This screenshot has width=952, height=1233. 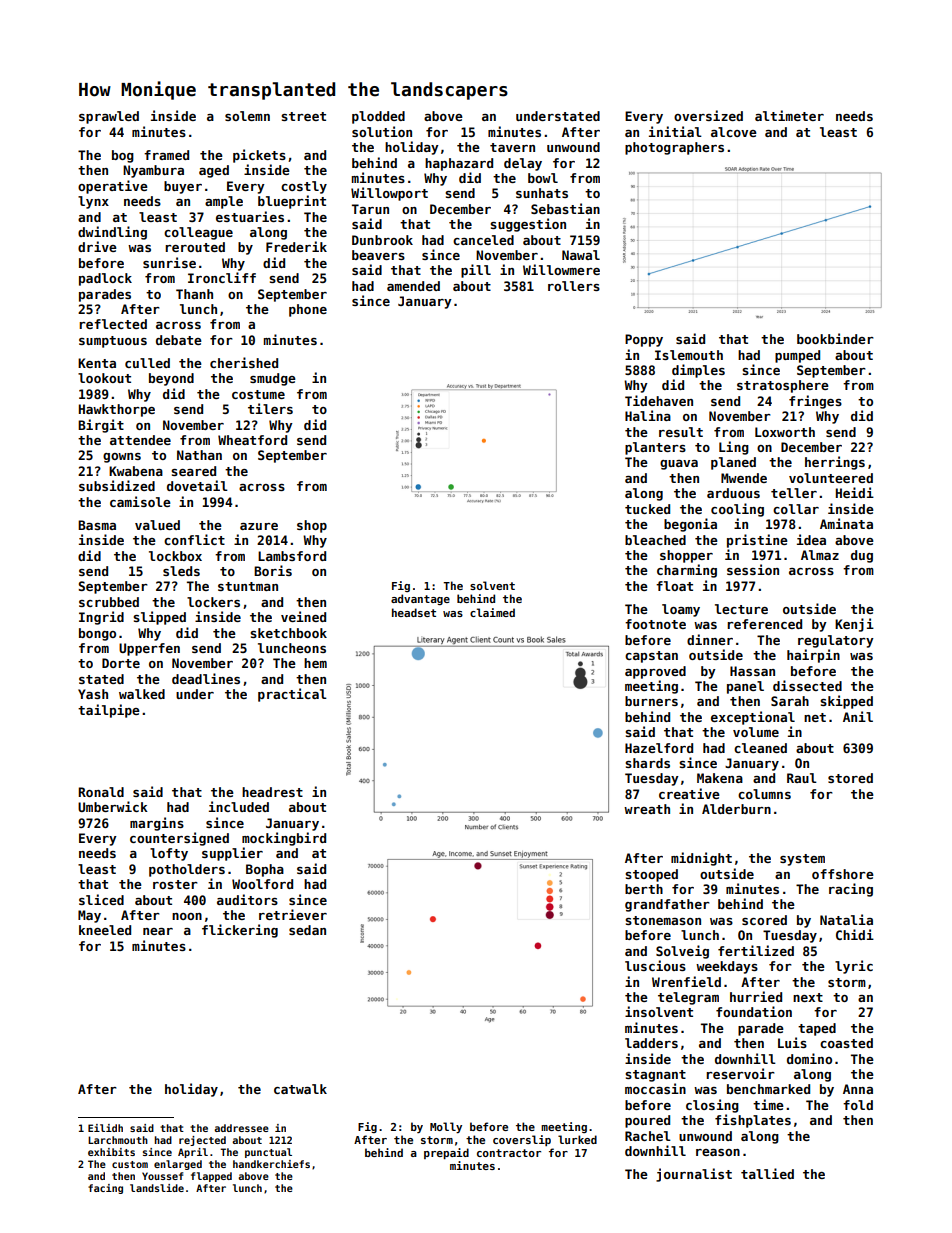 What do you see at coordinates (292, 202) in the screenshot?
I see `blueprint` at bounding box center [292, 202].
